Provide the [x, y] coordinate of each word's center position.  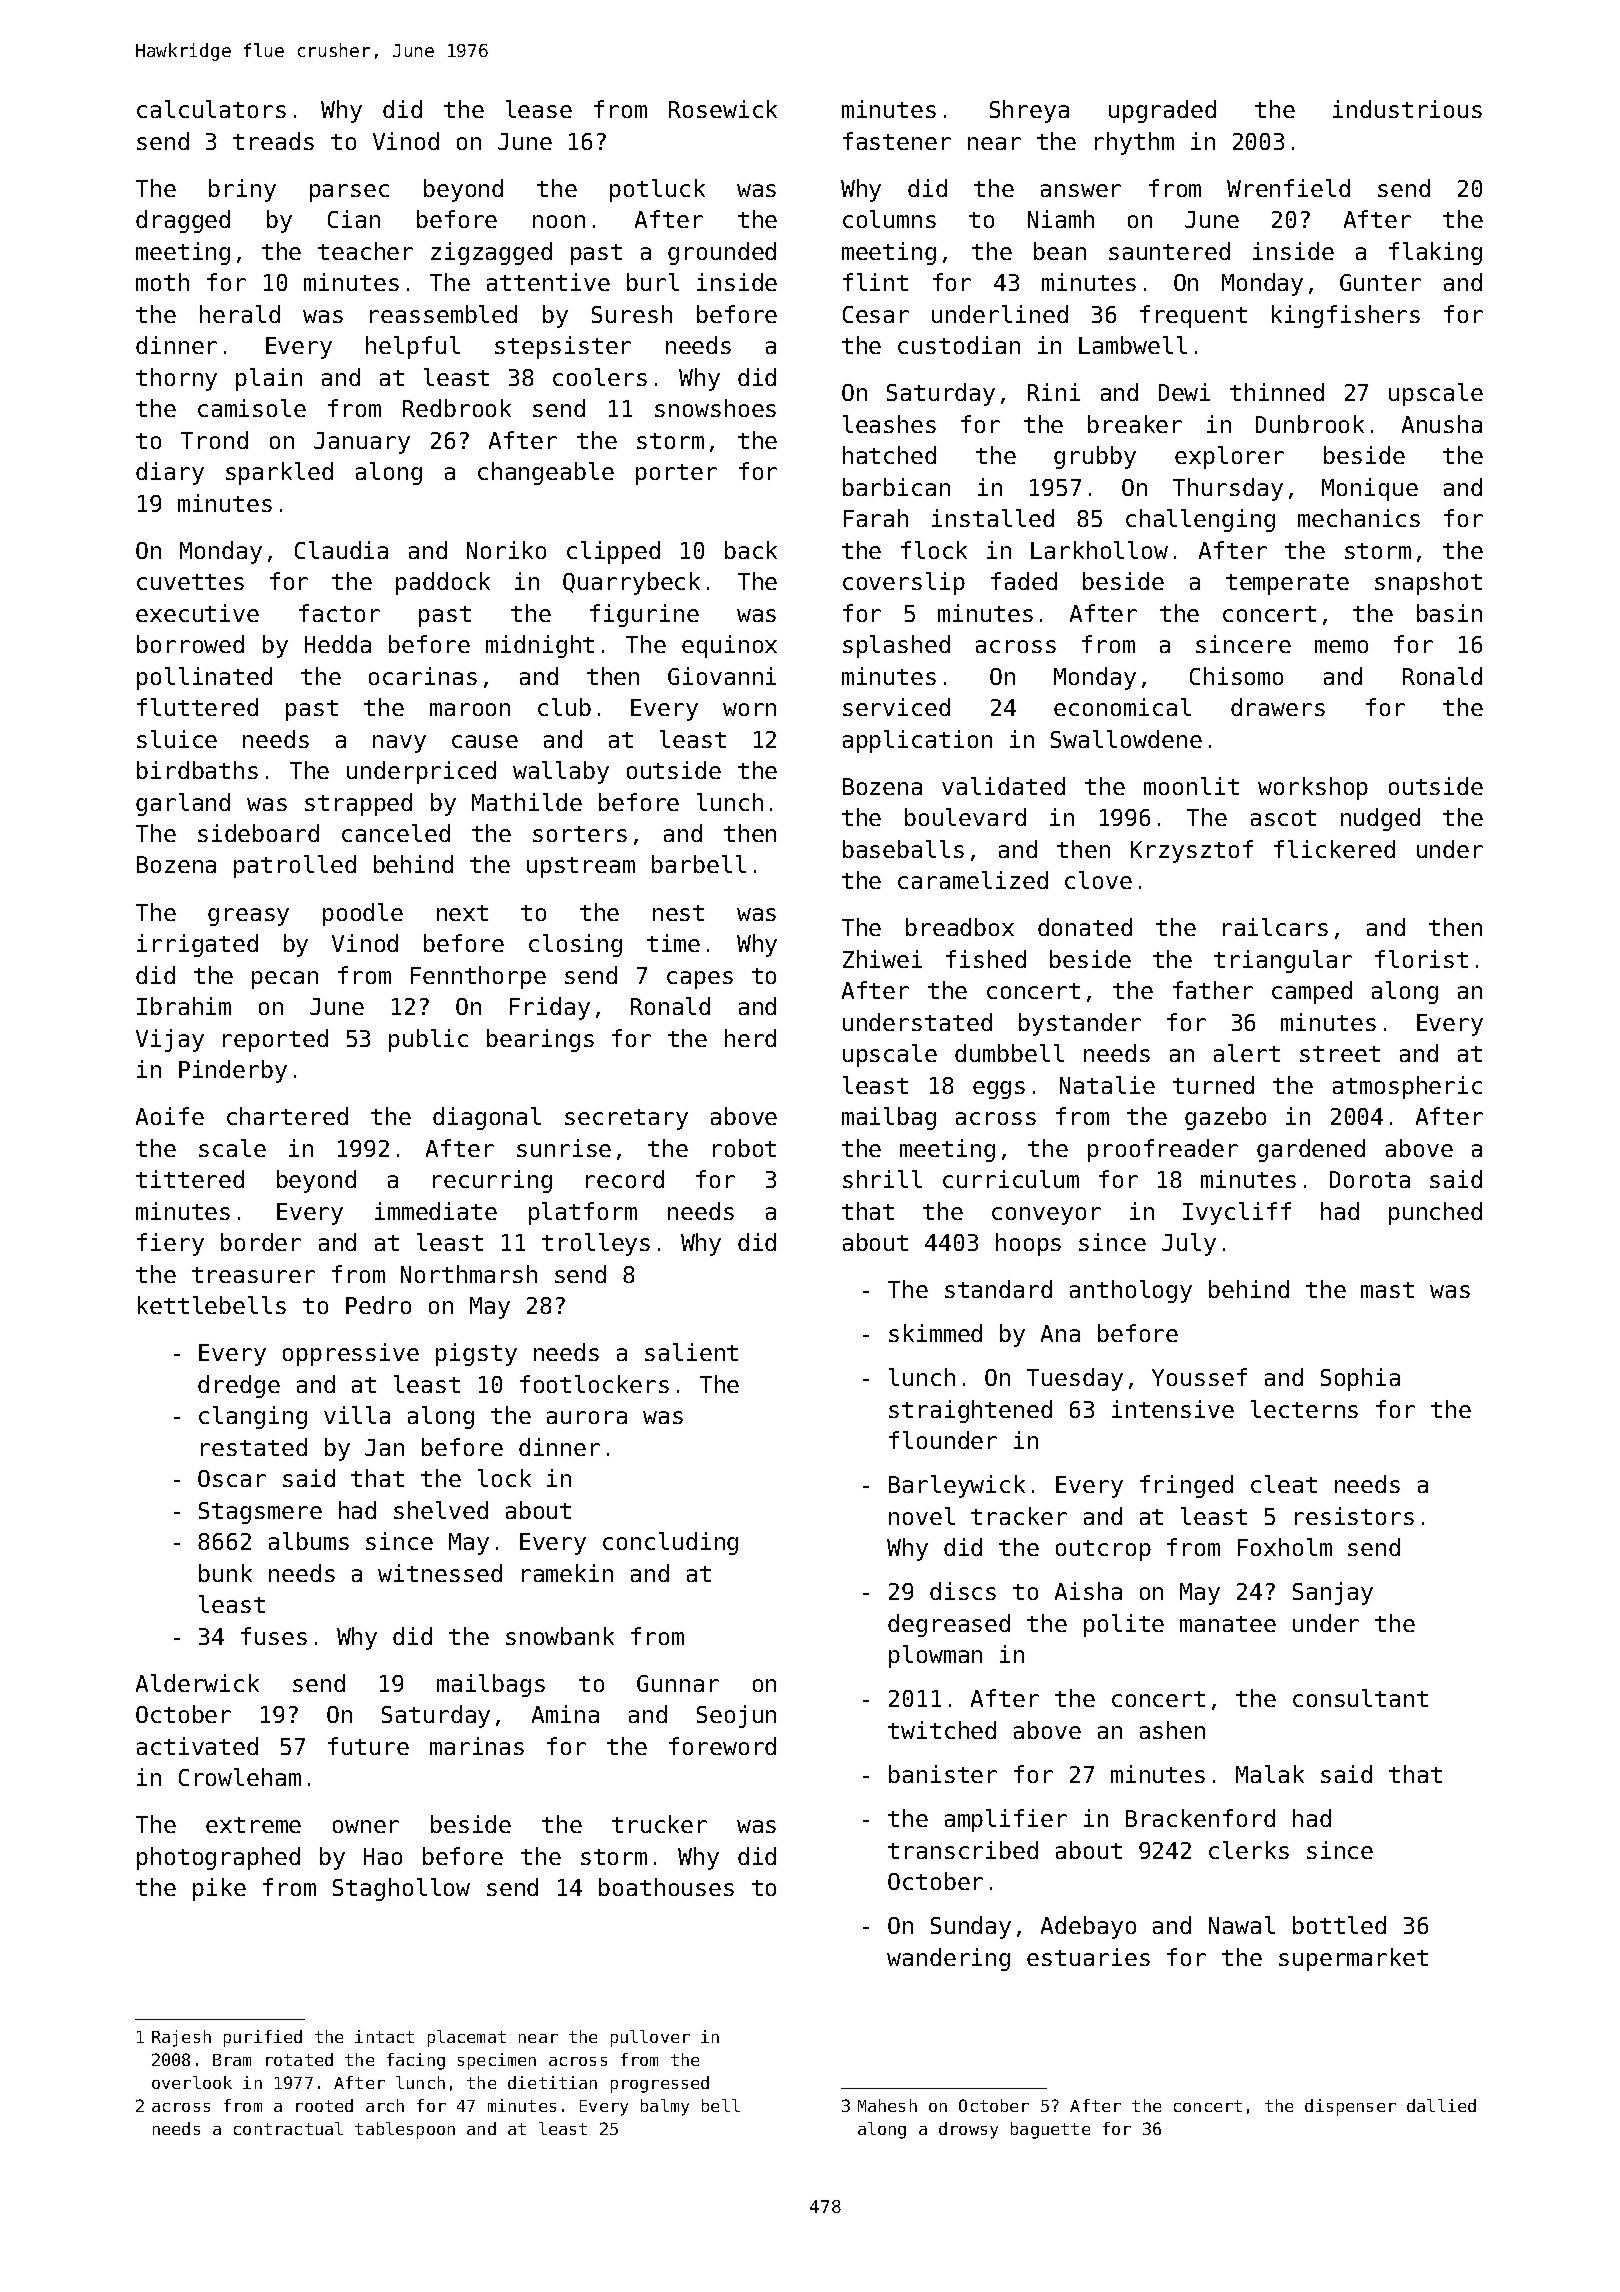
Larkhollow [1099, 550]
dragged [183, 221]
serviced [896, 707]
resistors [1354, 1516]
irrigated [197, 945]
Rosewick [723, 109]
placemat [467, 2038]
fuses [274, 1636]
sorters [580, 834]
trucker [659, 1824]
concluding [670, 1543]
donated [1085, 927]
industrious [1407, 109]
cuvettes [190, 582]
